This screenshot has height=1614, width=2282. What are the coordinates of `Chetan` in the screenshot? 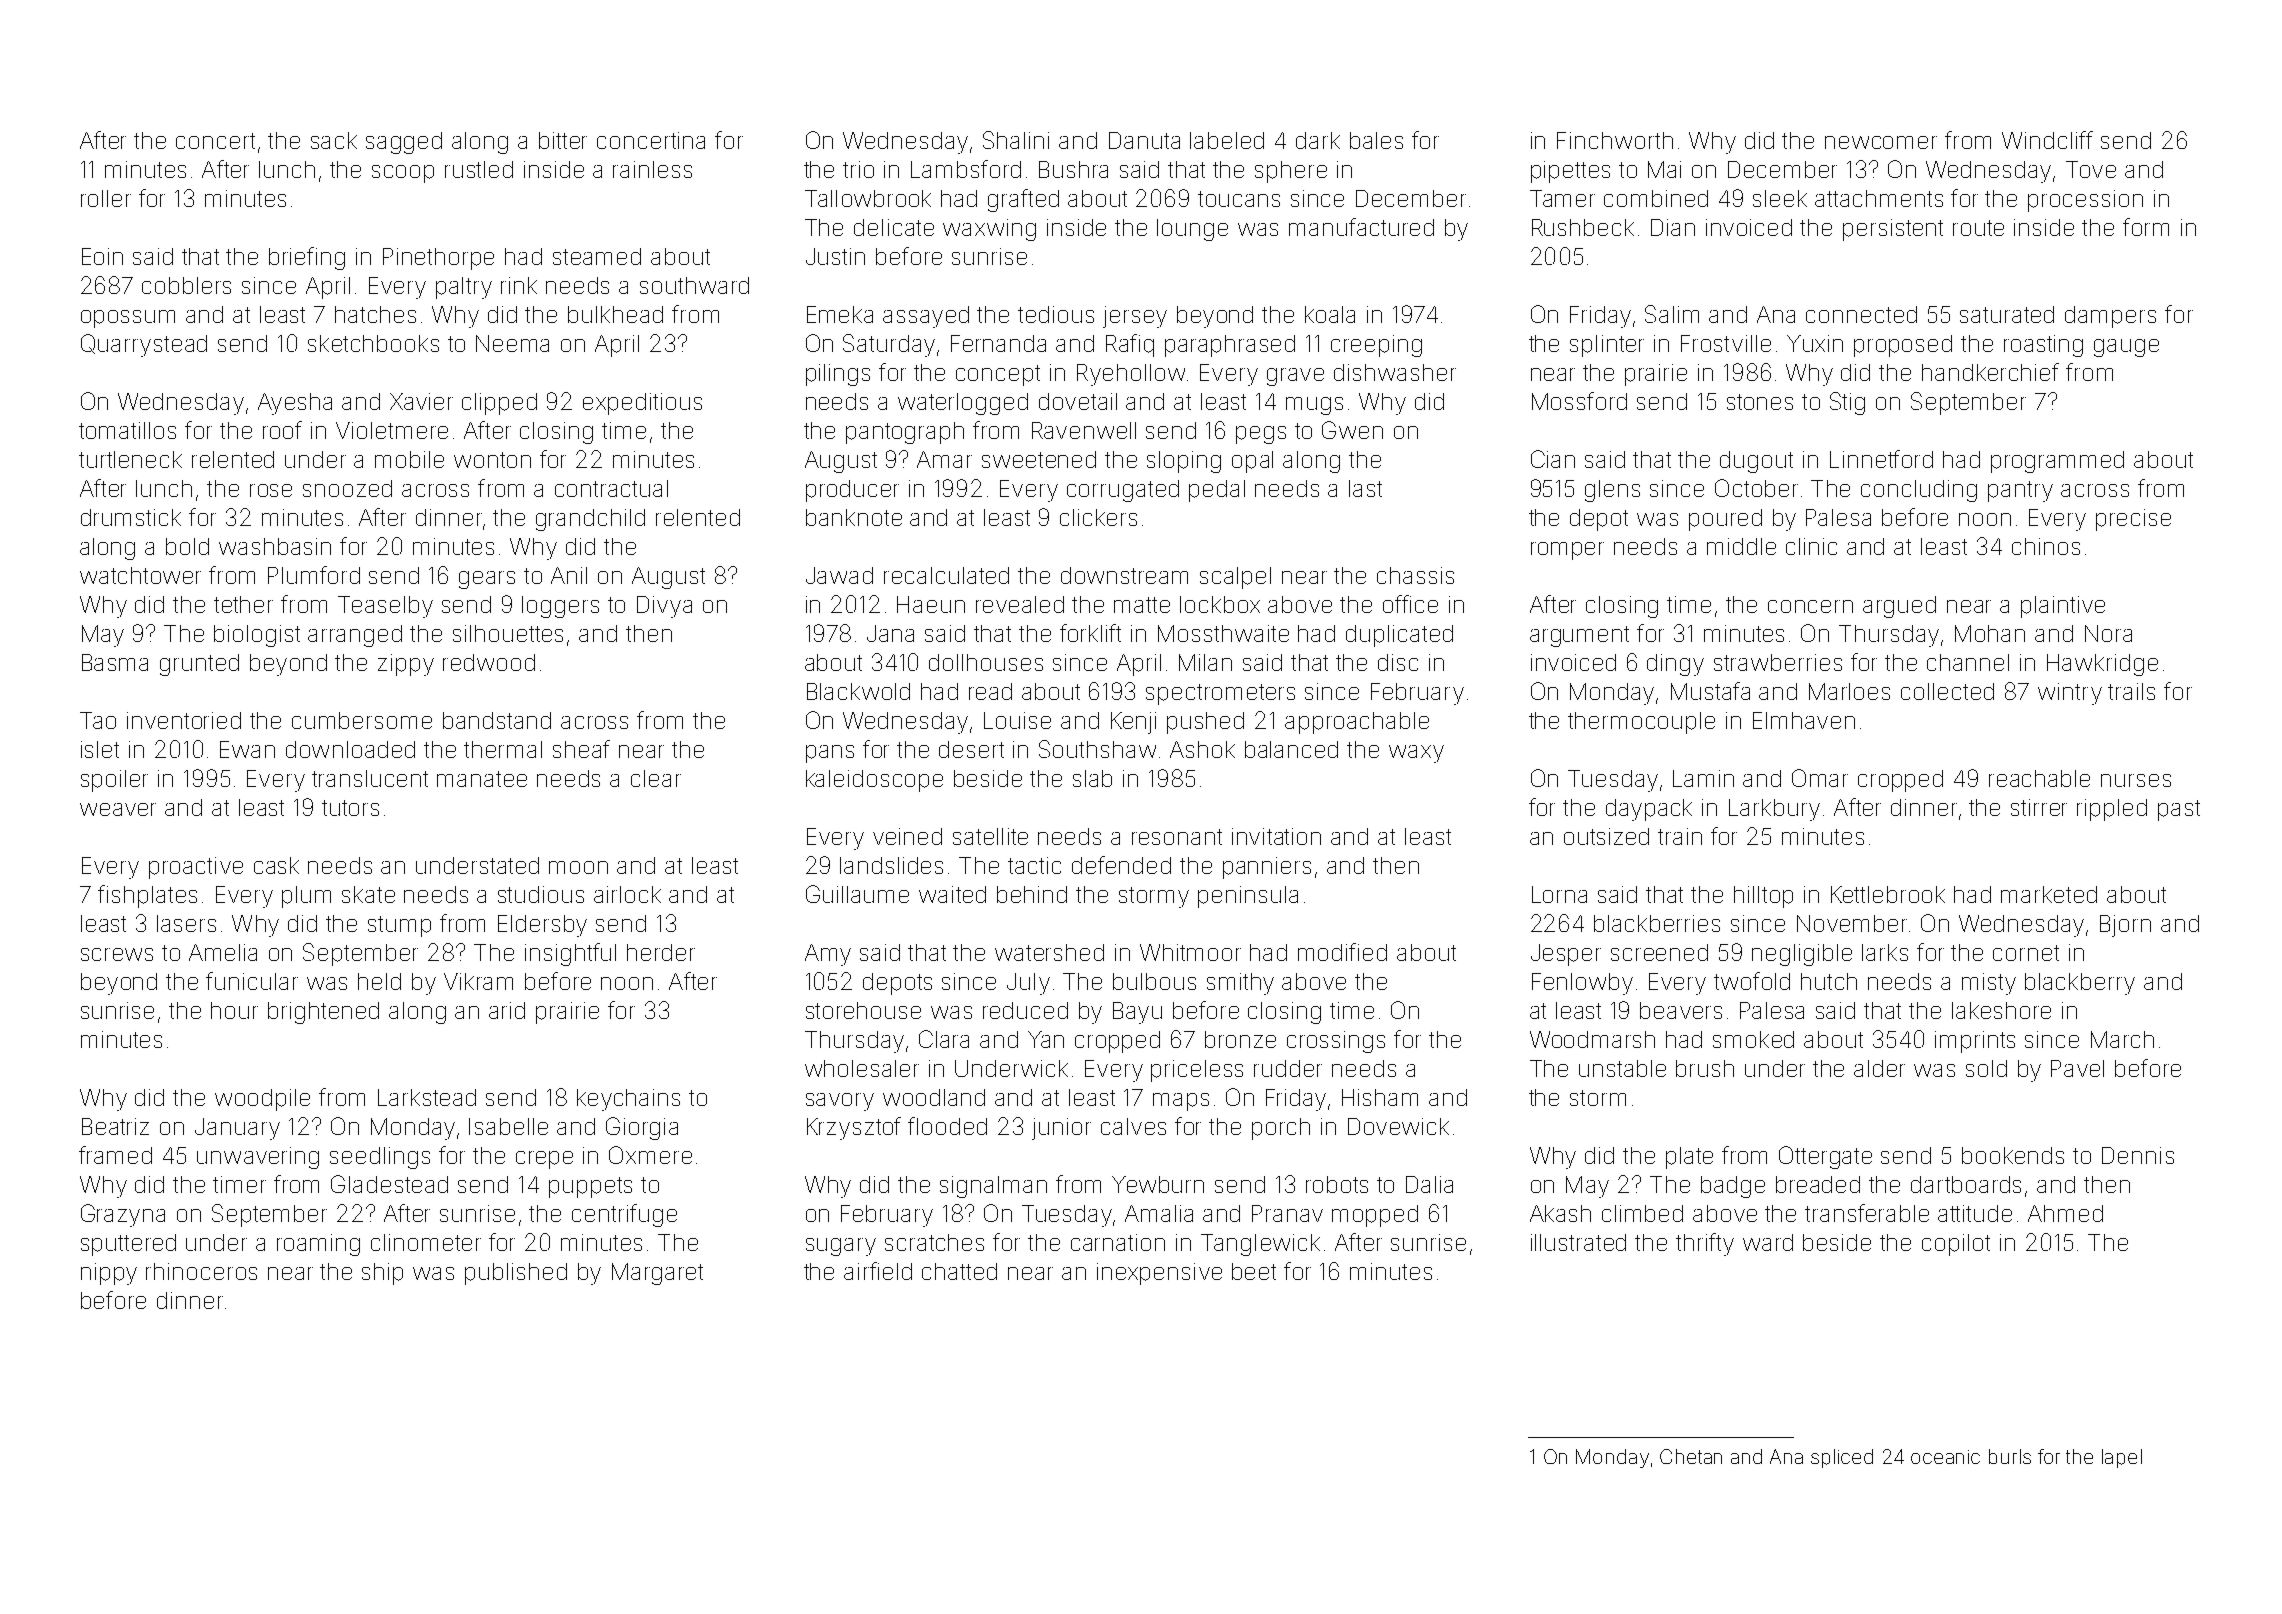 It's located at (1691, 1456).
